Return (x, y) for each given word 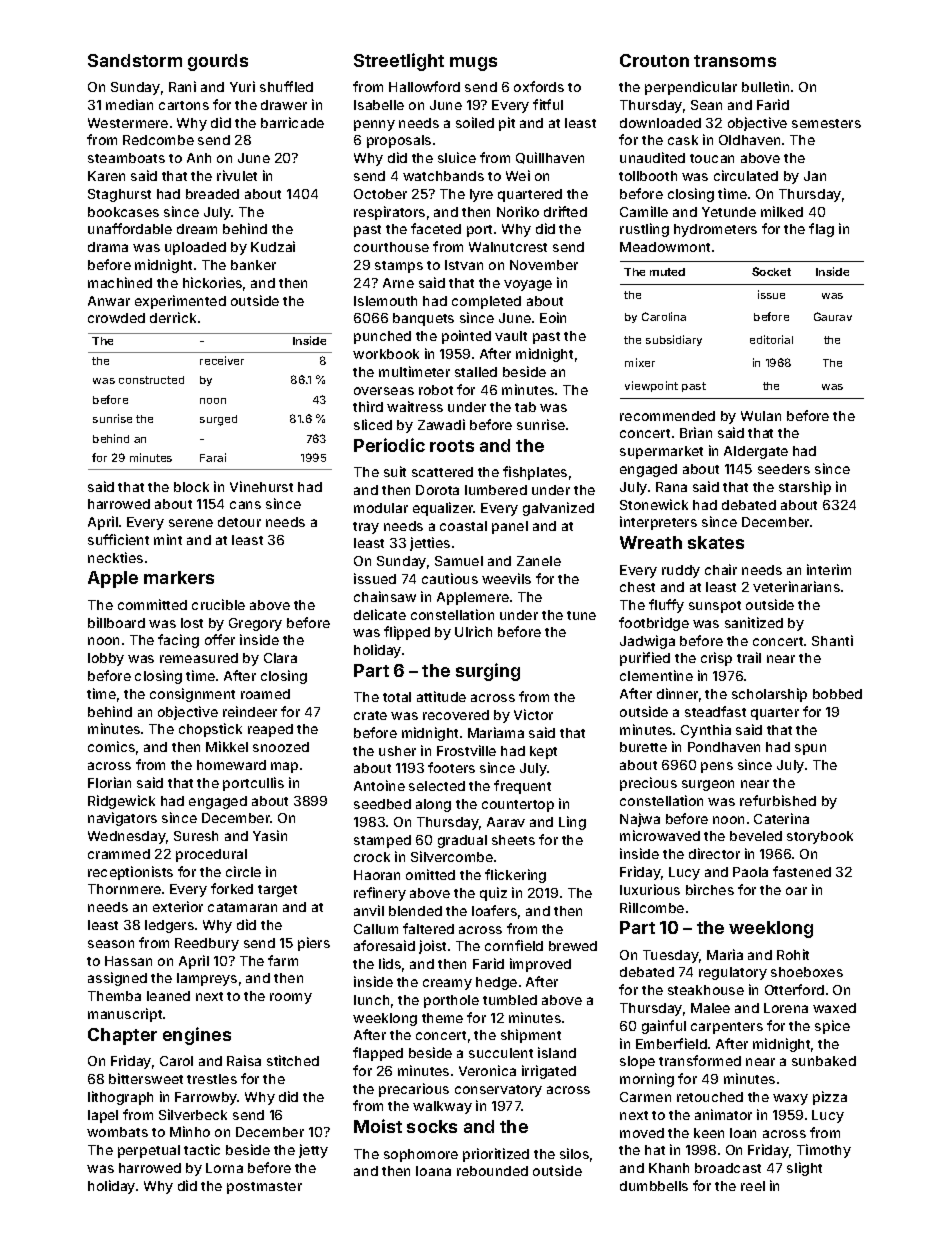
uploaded (195, 248)
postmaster (264, 1188)
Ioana (433, 1171)
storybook (820, 837)
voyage (528, 285)
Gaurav (833, 316)
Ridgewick (121, 802)
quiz (493, 894)
